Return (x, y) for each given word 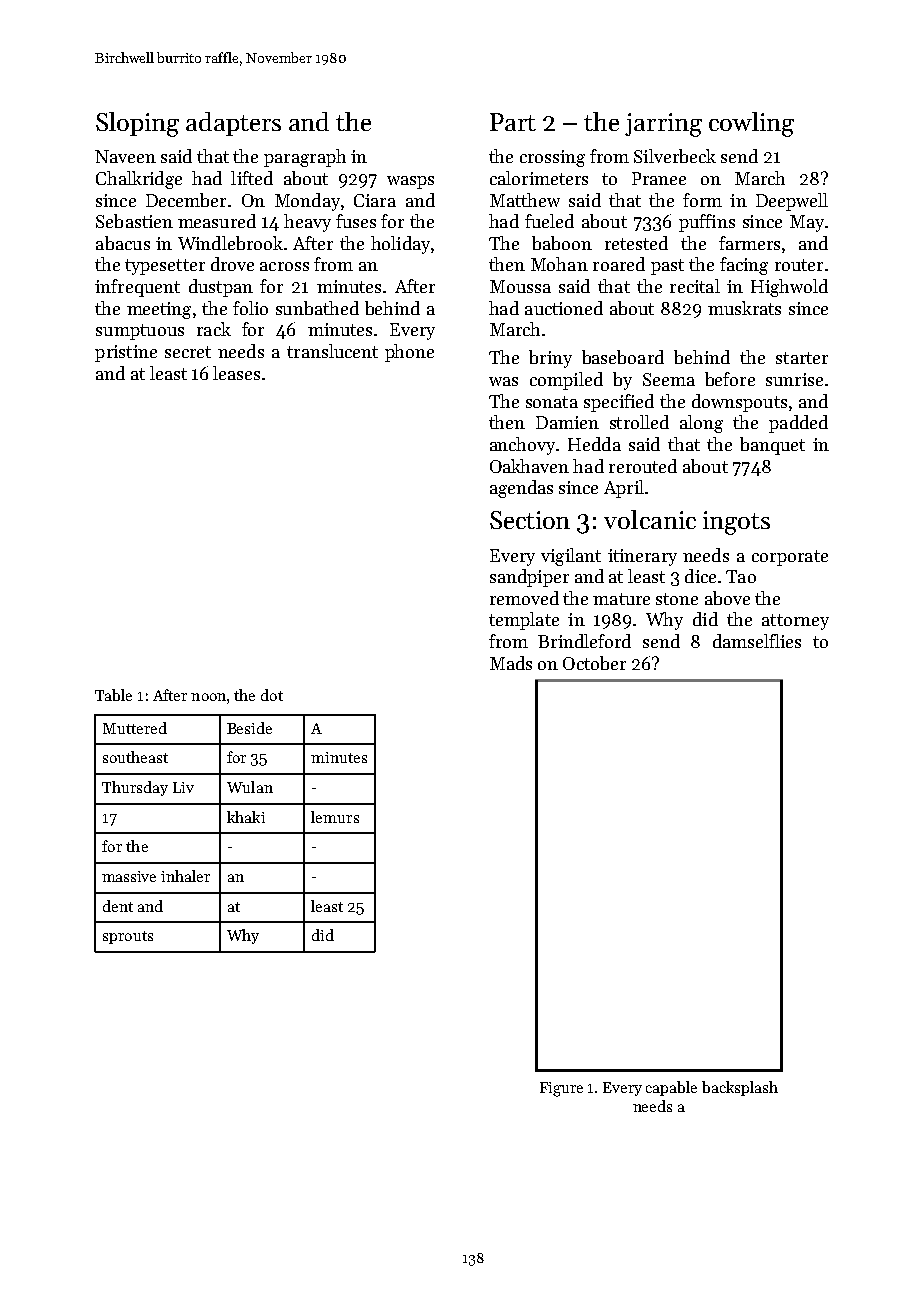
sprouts (128, 937)
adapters (233, 124)
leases (236, 373)
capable (671, 1088)
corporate (790, 558)
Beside (249, 728)
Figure (561, 1089)
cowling (751, 124)
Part (513, 122)
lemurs (335, 817)
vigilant (571, 557)
